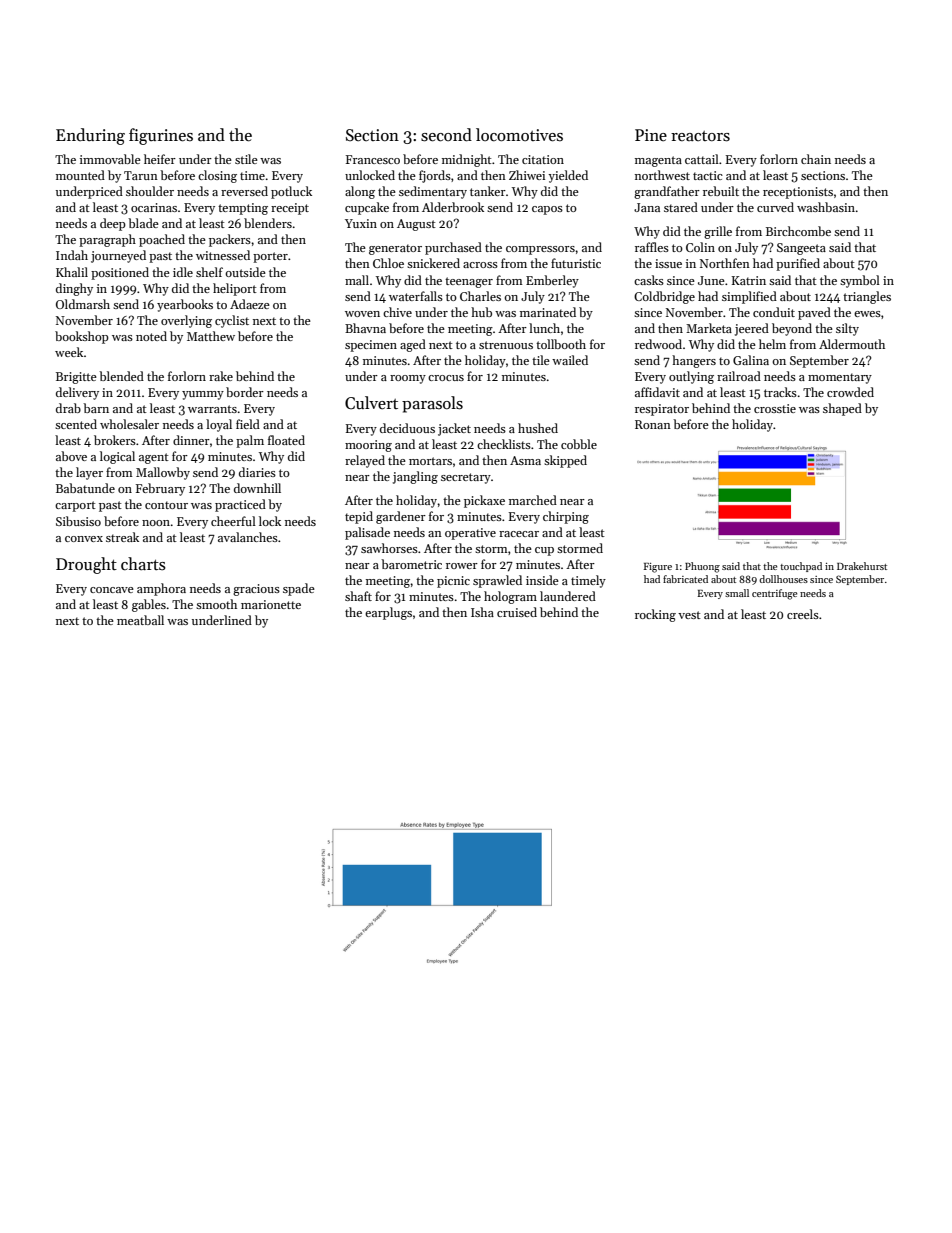  What do you see at coordinates (653, 424) in the screenshot?
I see `Ronan` at bounding box center [653, 424].
